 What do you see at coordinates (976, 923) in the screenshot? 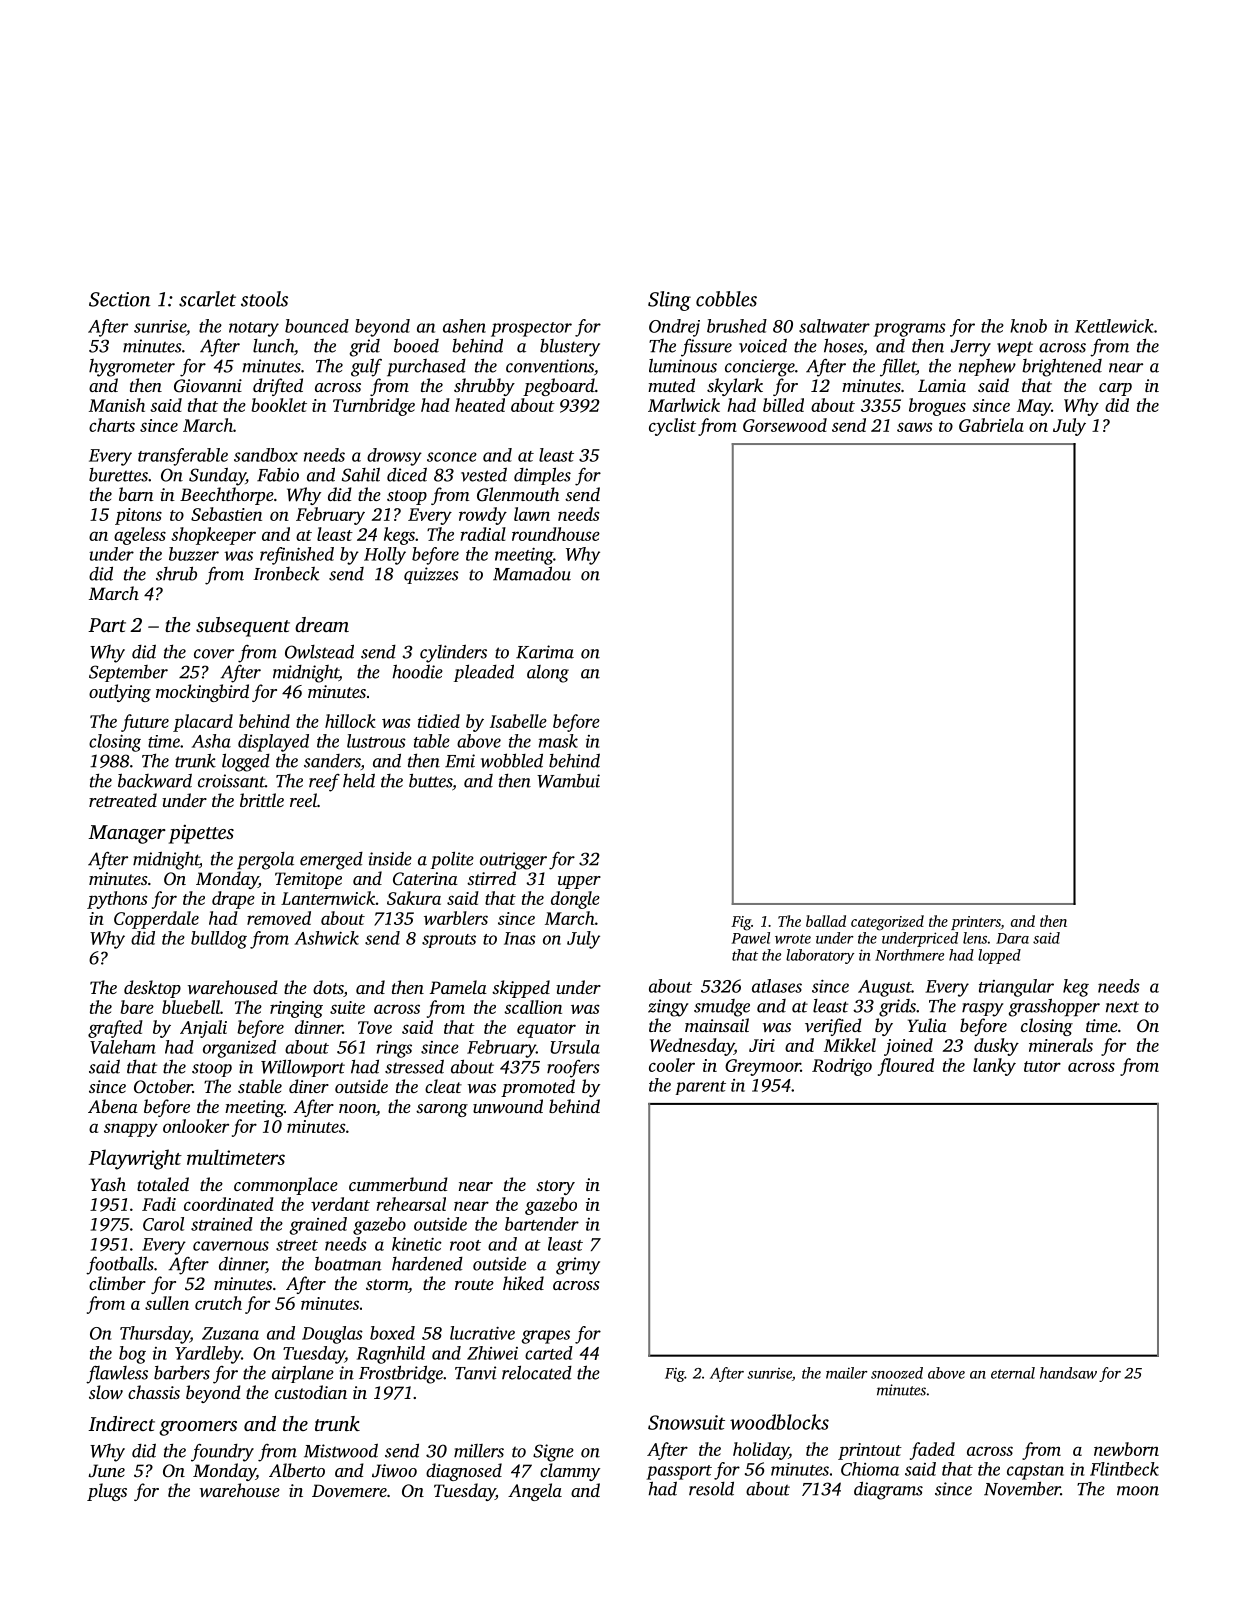
I see `printers` at bounding box center [976, 923].
